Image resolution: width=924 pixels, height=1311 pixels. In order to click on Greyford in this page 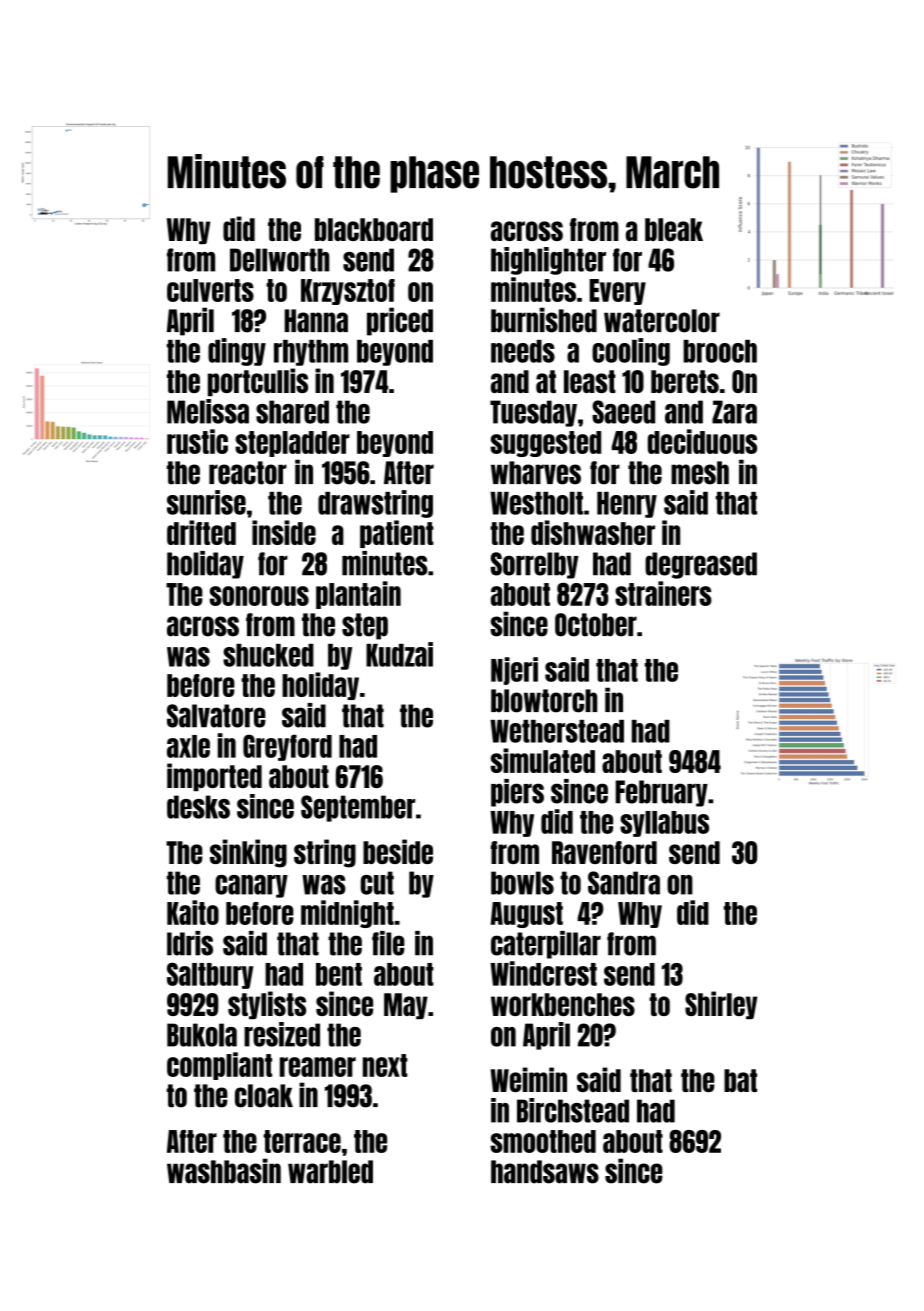, I will do `click(287, 747)`.
